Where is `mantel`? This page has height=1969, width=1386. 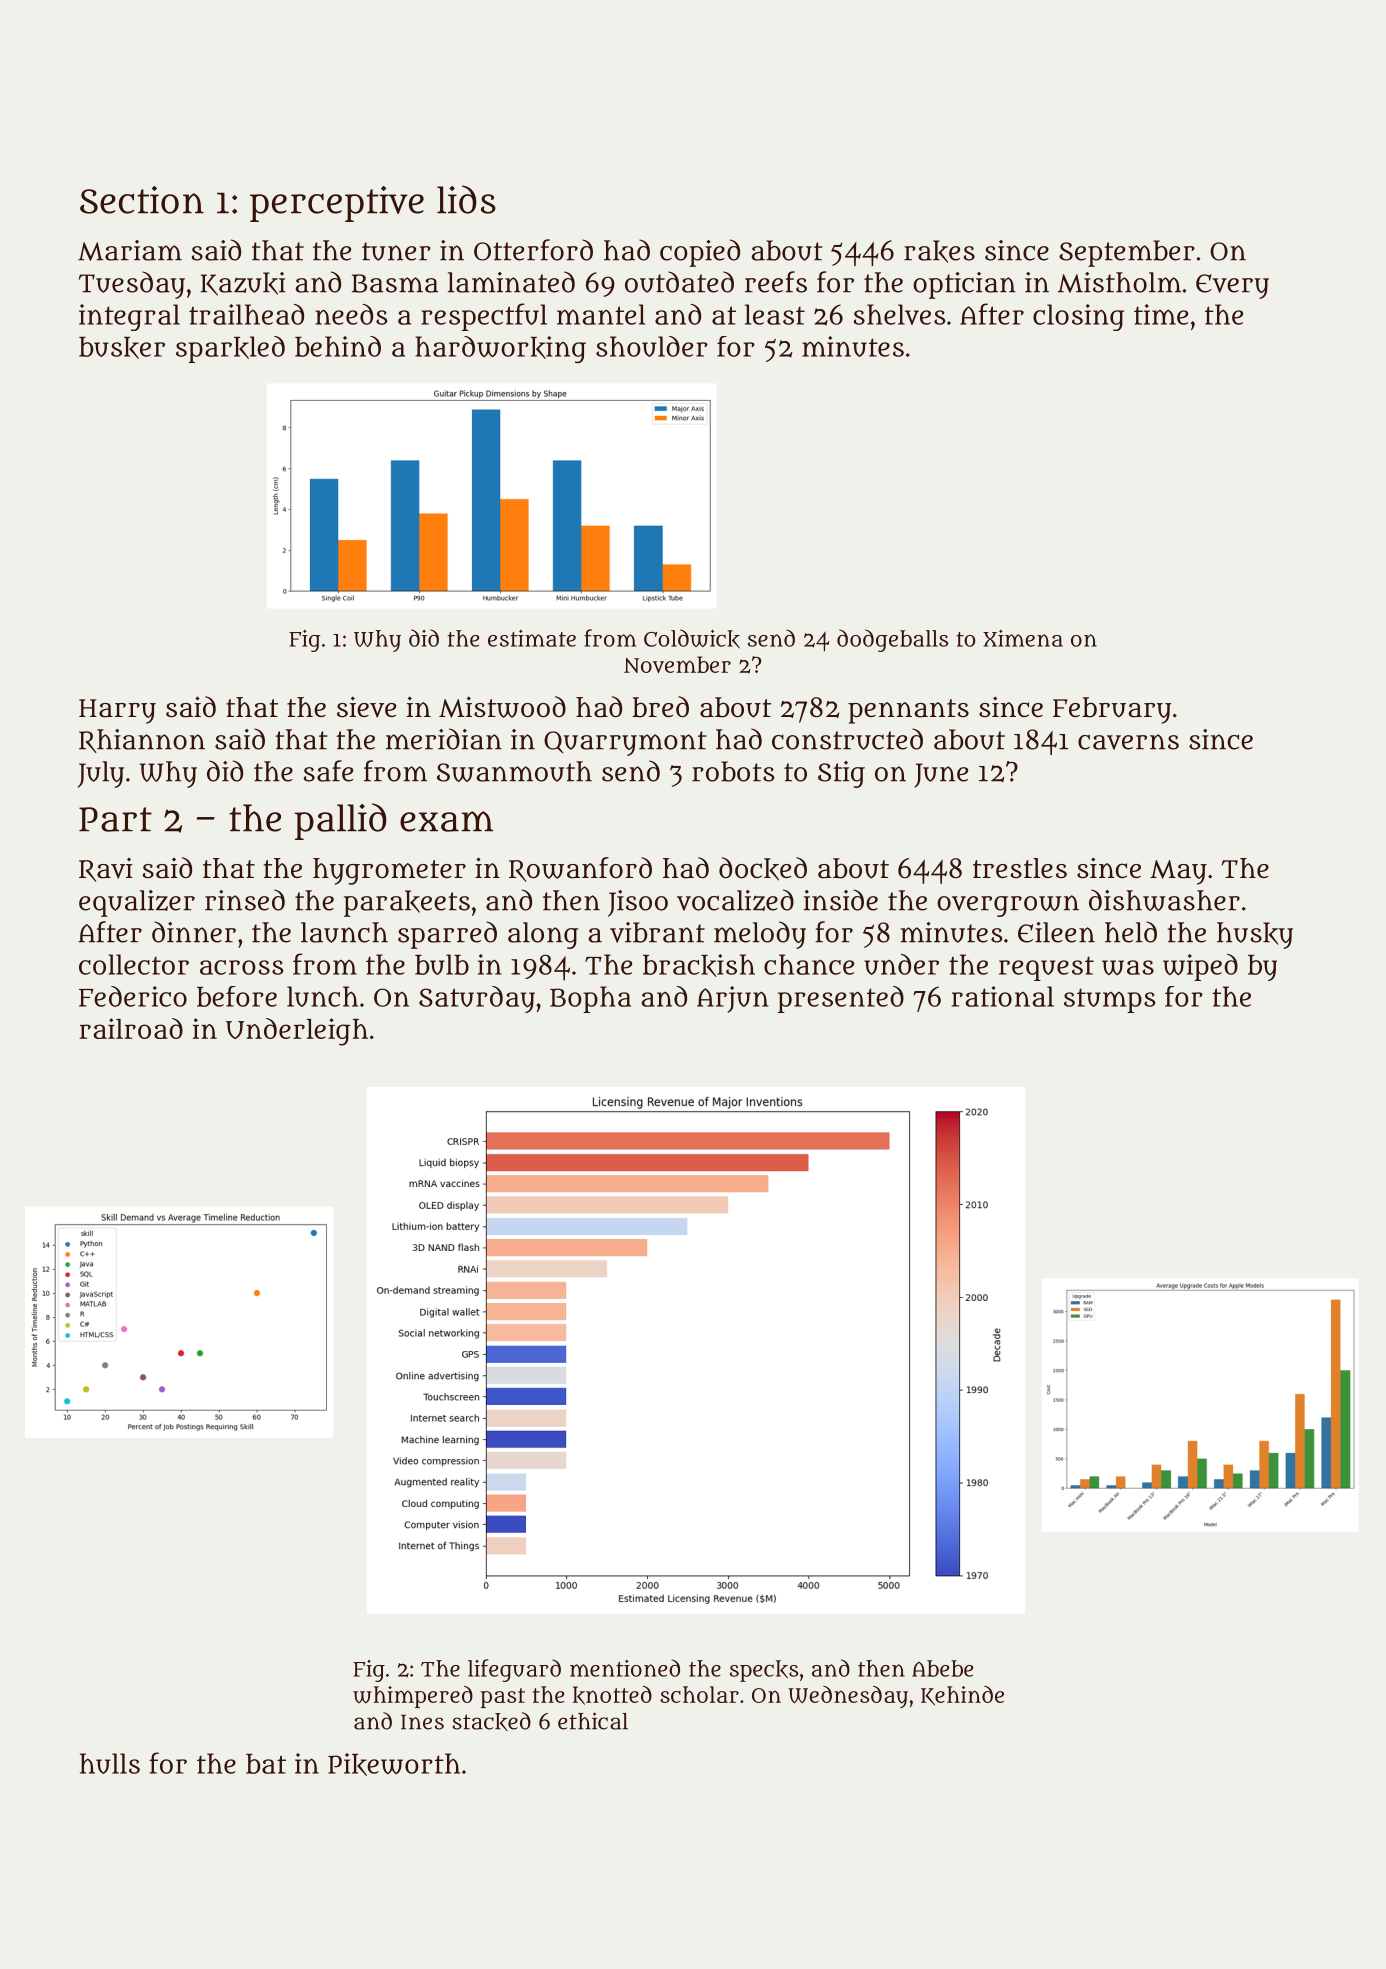 mantel is located at coordinates (601, 314).
